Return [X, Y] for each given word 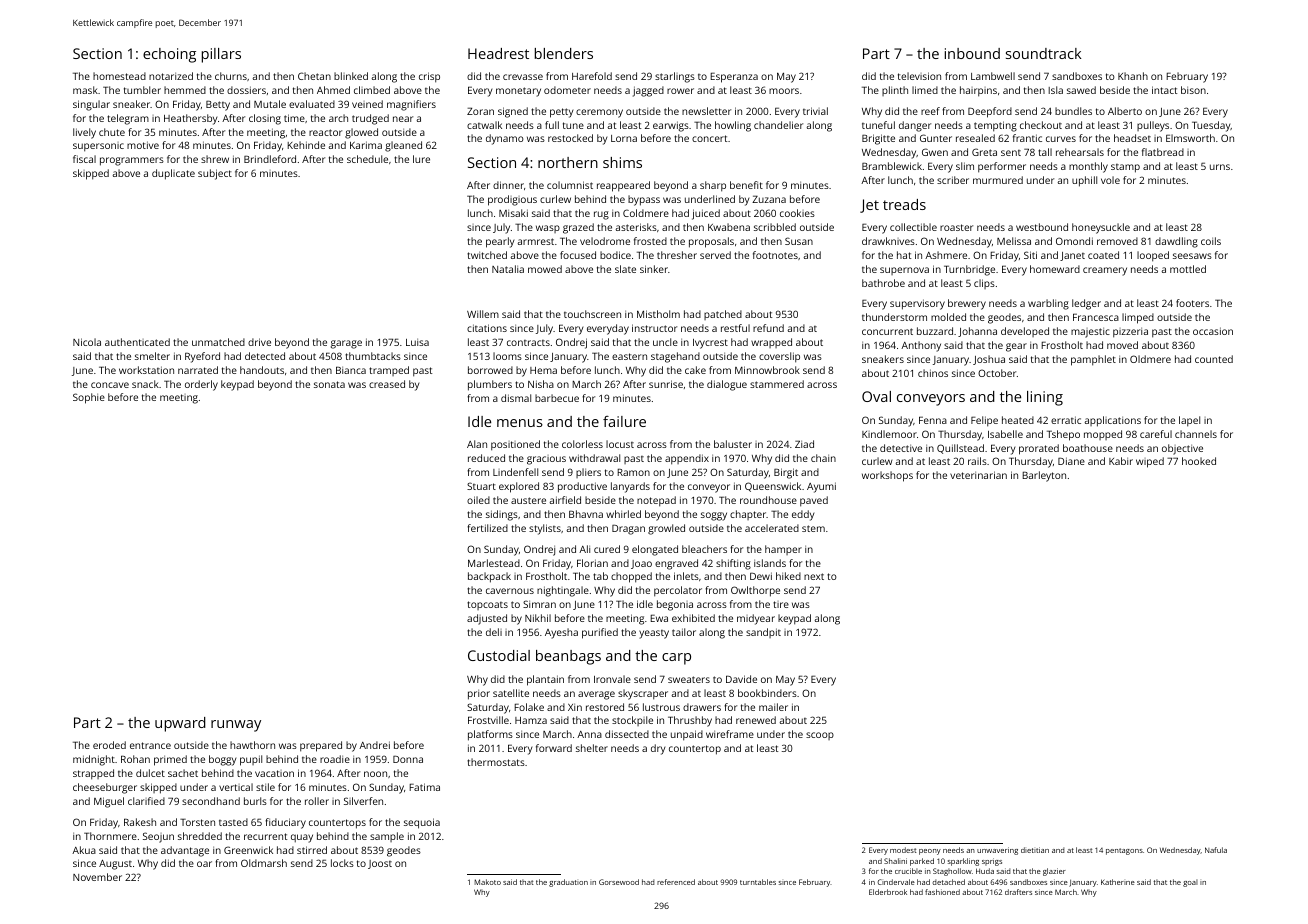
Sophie [89, 398]
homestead [119, 76]
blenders [564, 53]
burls [255, 801]
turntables [758, 882]
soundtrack [1044, 53]
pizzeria [1130, 333]
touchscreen [592, 314]
